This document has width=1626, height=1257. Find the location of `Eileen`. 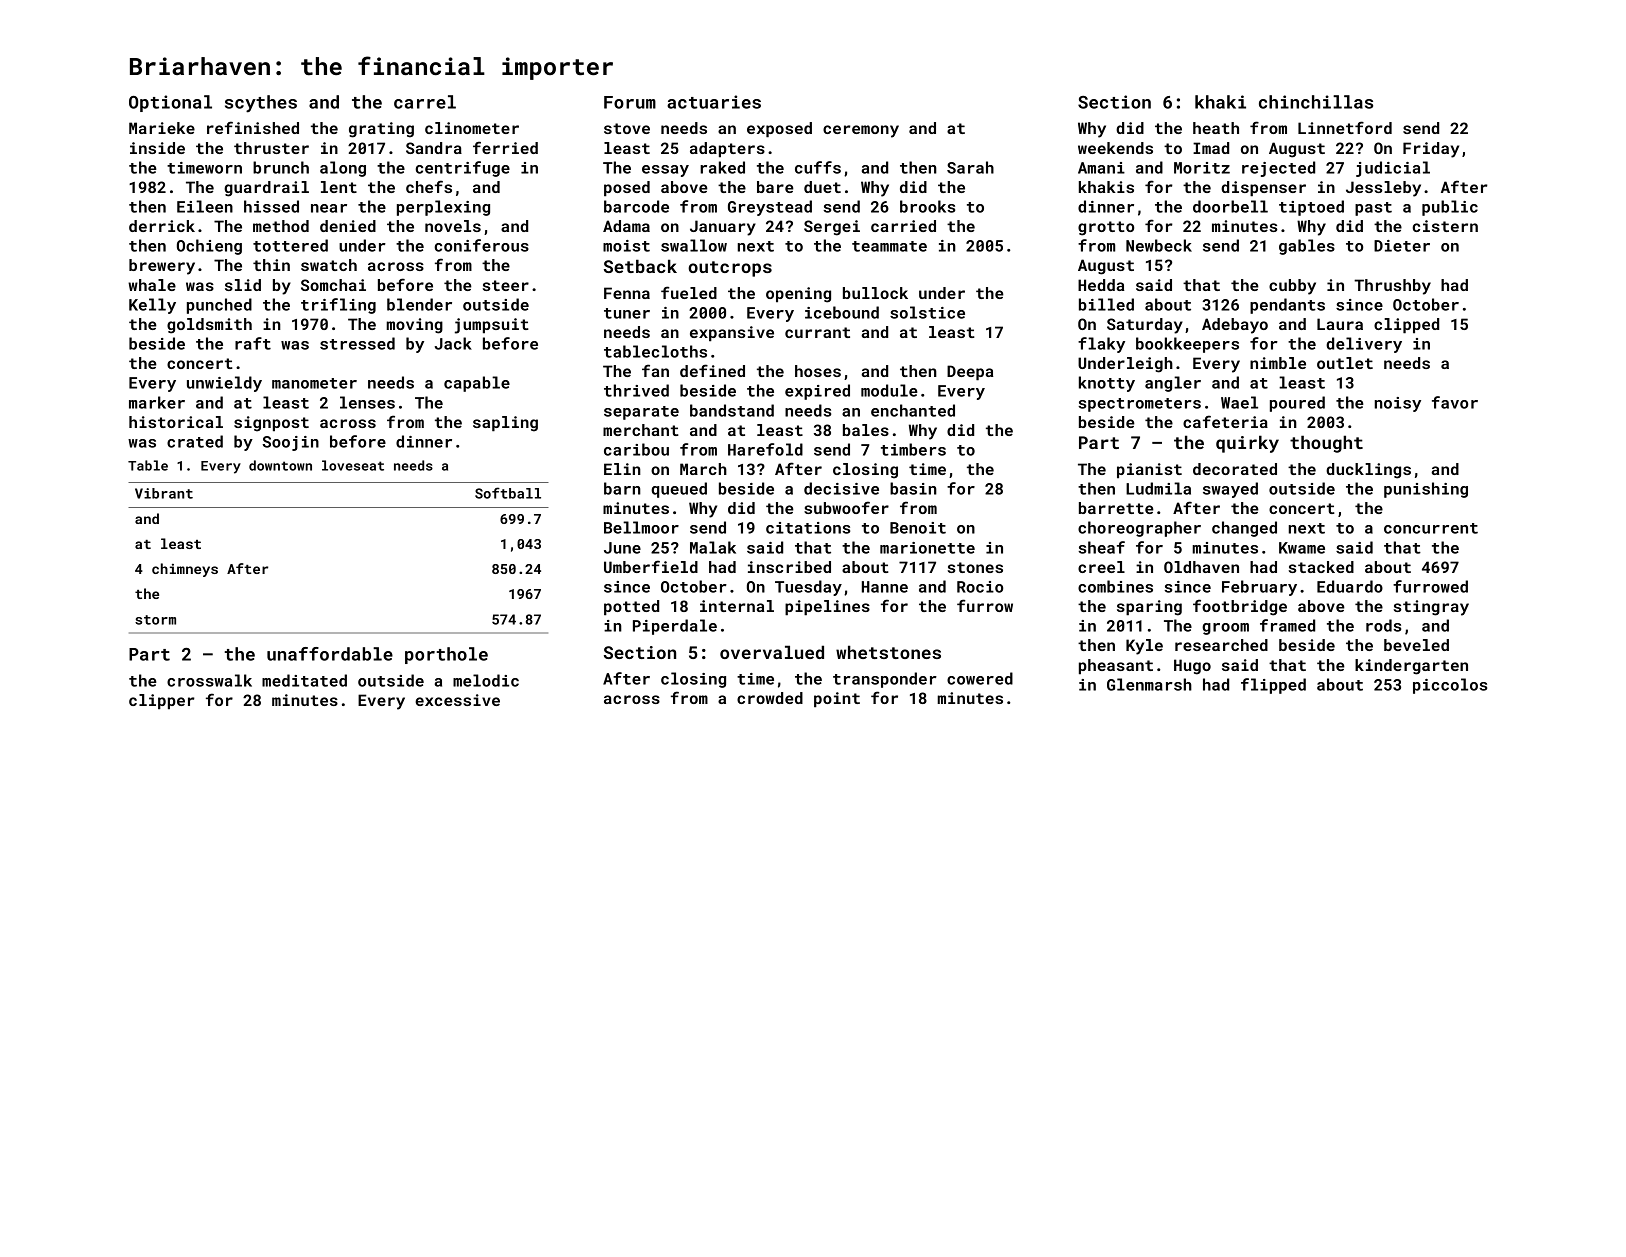

Eileen is located at coordinates (205, 206).
